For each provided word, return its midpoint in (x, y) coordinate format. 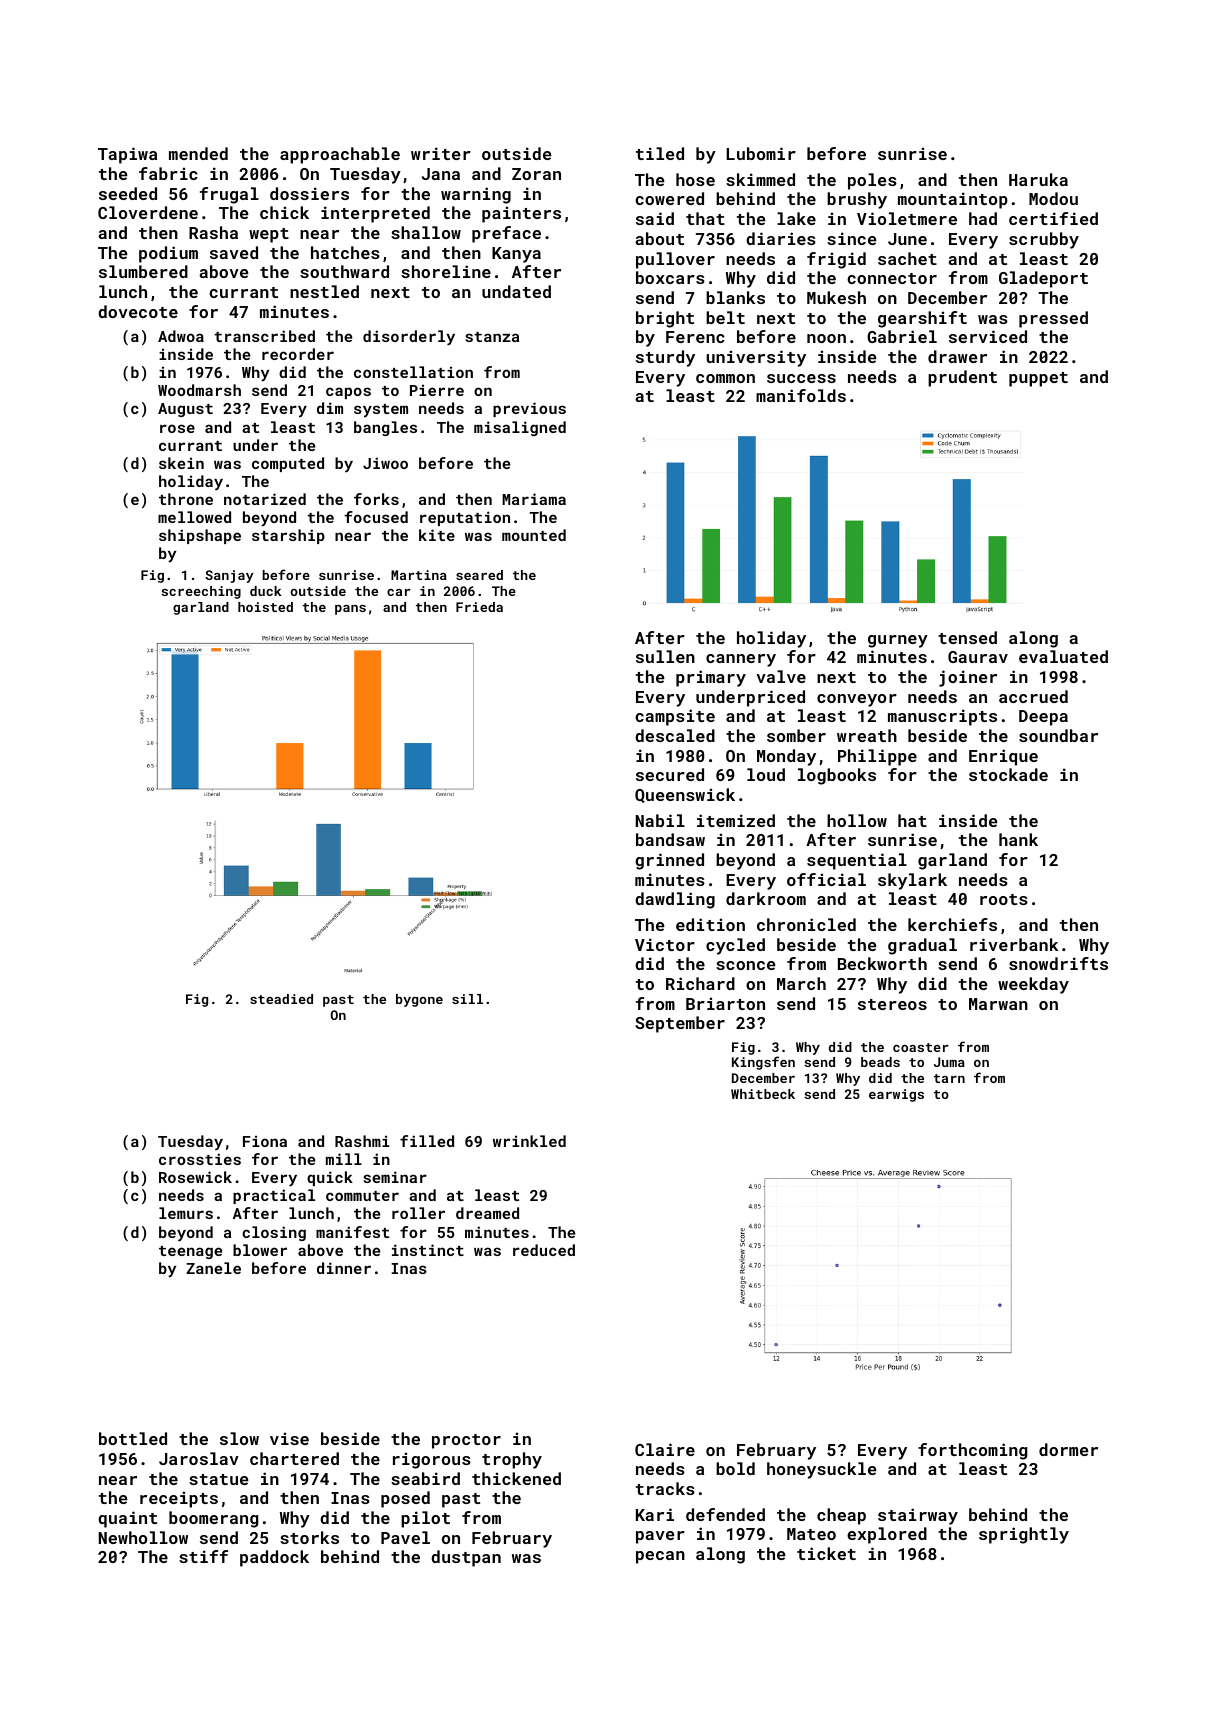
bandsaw (670, 839)
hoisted (265, 607)
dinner (344, 1268)
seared (479, 575)
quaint (127, 1519)
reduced (544, 1250)
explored (887, 1535)
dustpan (466, 1558)
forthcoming (972, 1451)
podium (168, 254)
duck (266, 591)
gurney (898, 641)
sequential (857, 861)
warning (476, 195)
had (983, 218)
